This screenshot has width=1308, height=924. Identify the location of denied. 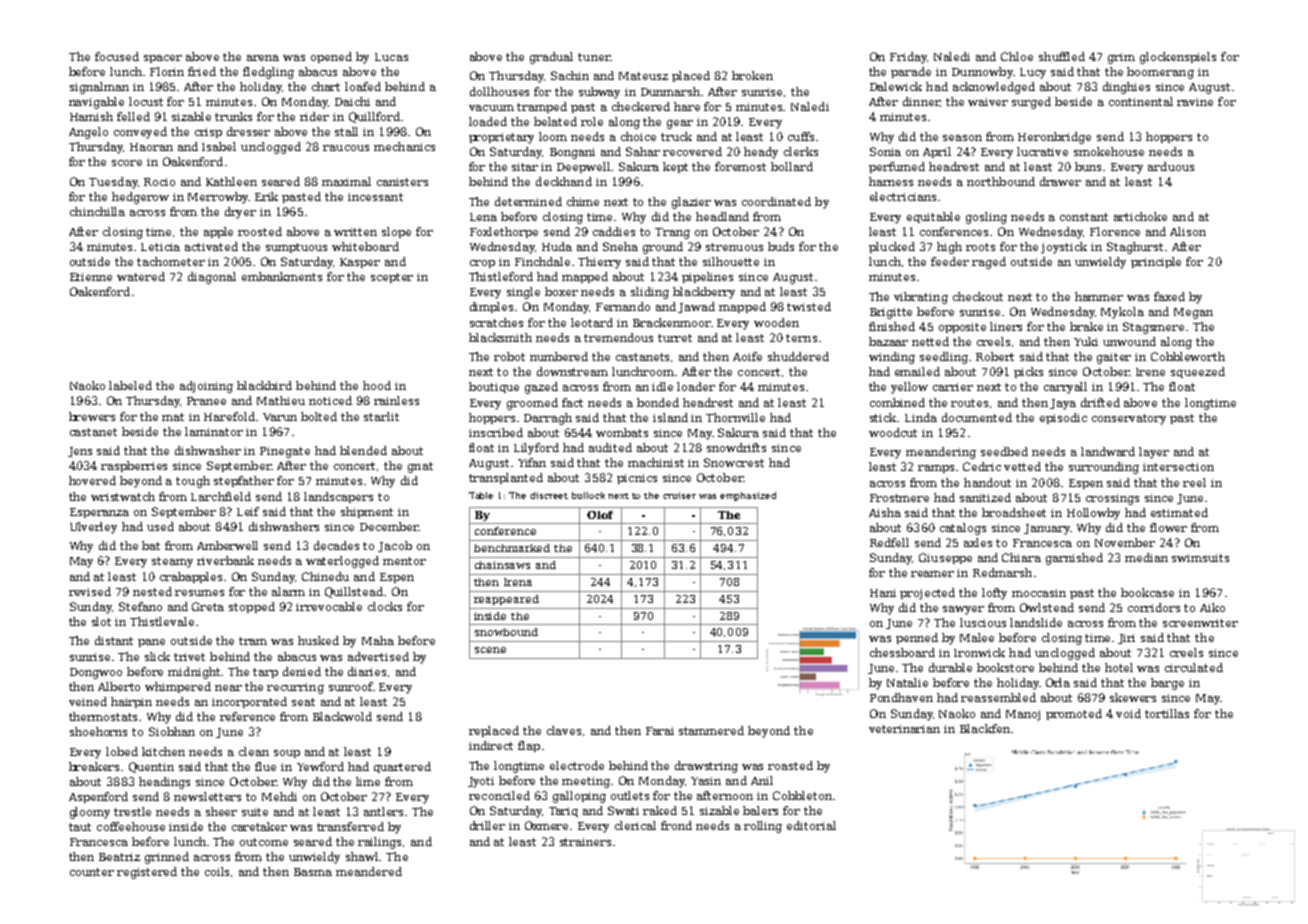
(302, 671).
